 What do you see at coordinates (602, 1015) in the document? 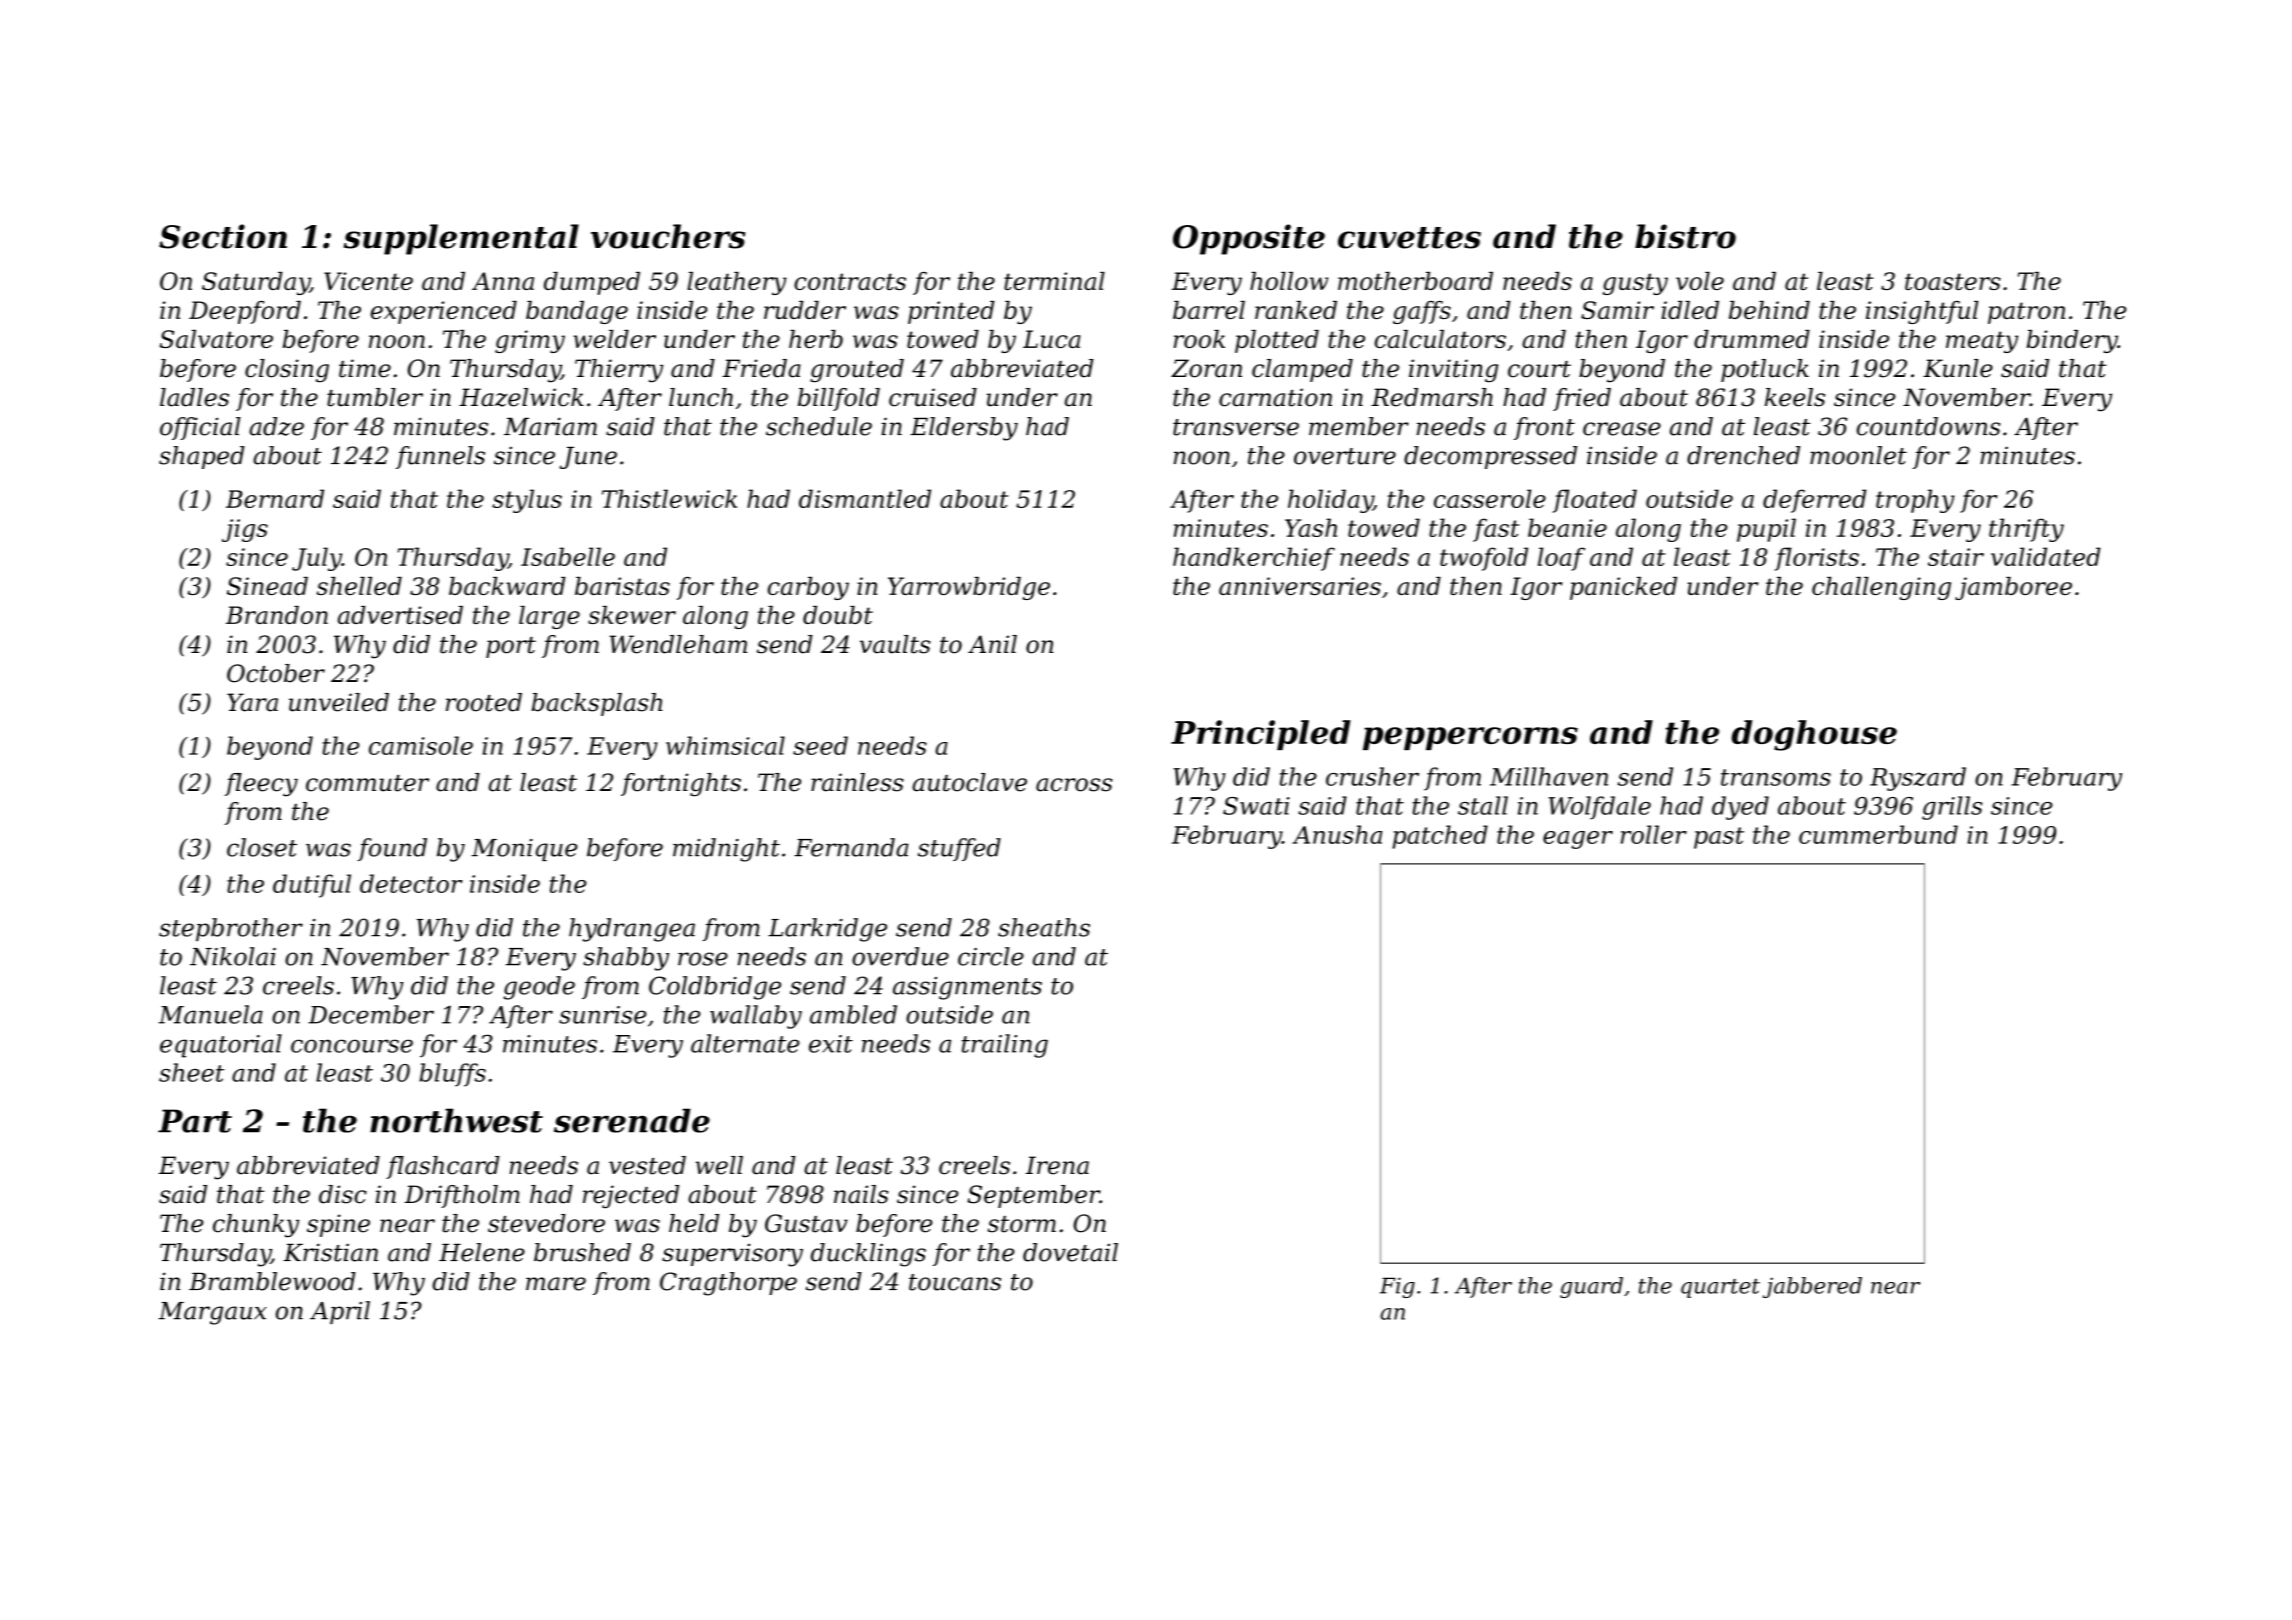
I see `sunrise` at bounding box center [602, 1015].
